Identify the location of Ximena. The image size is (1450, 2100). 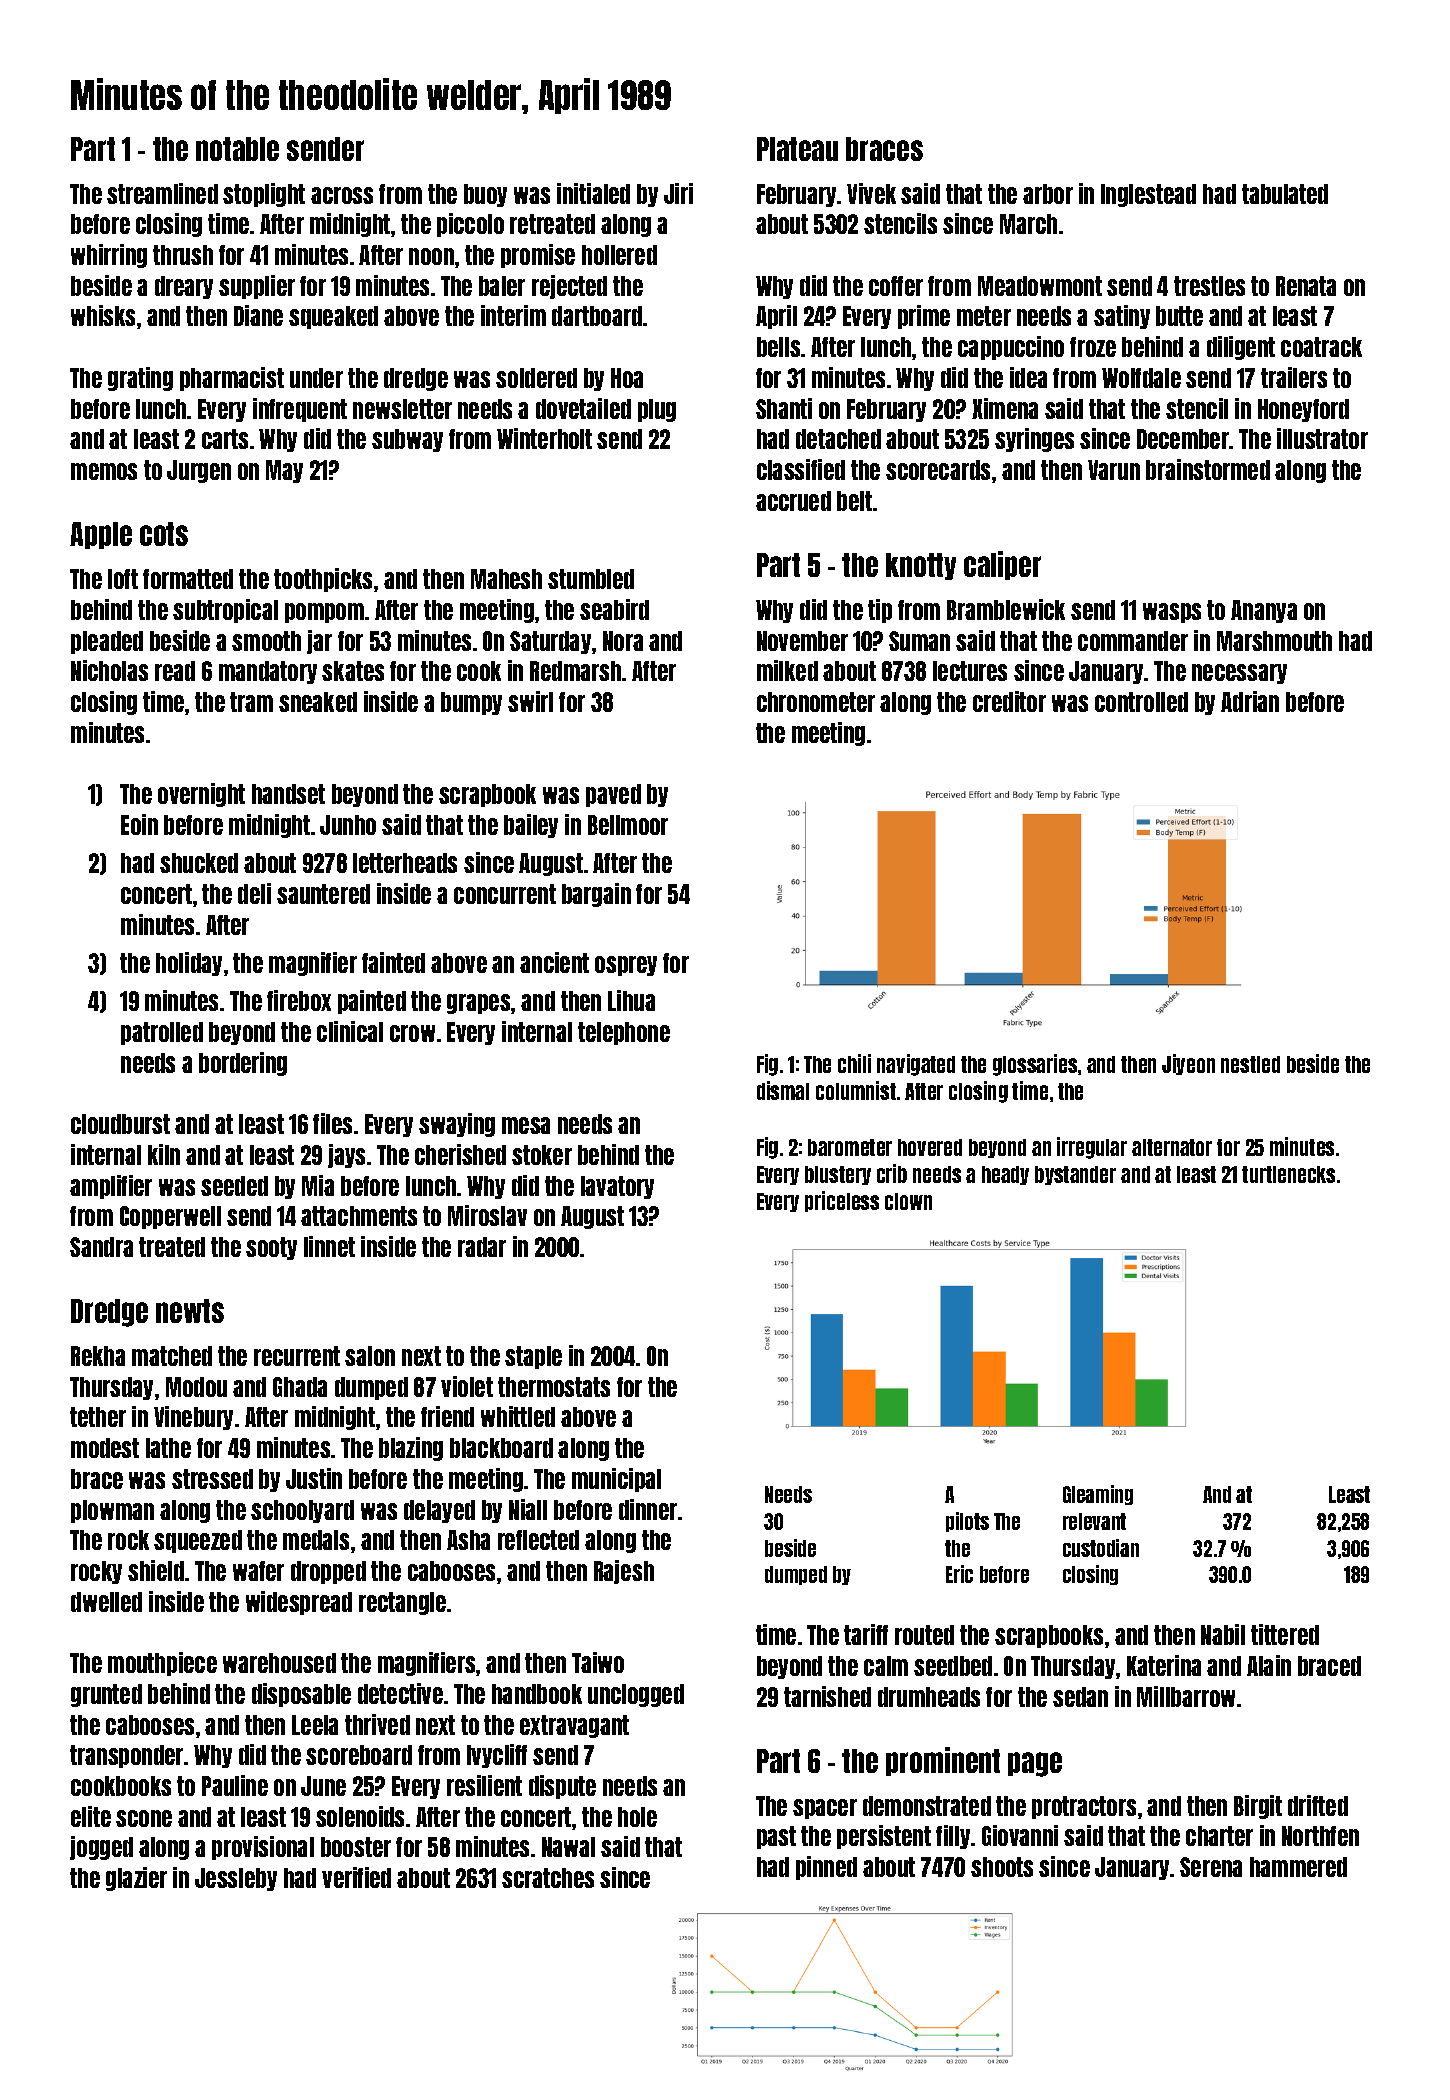
(1005, 408).
